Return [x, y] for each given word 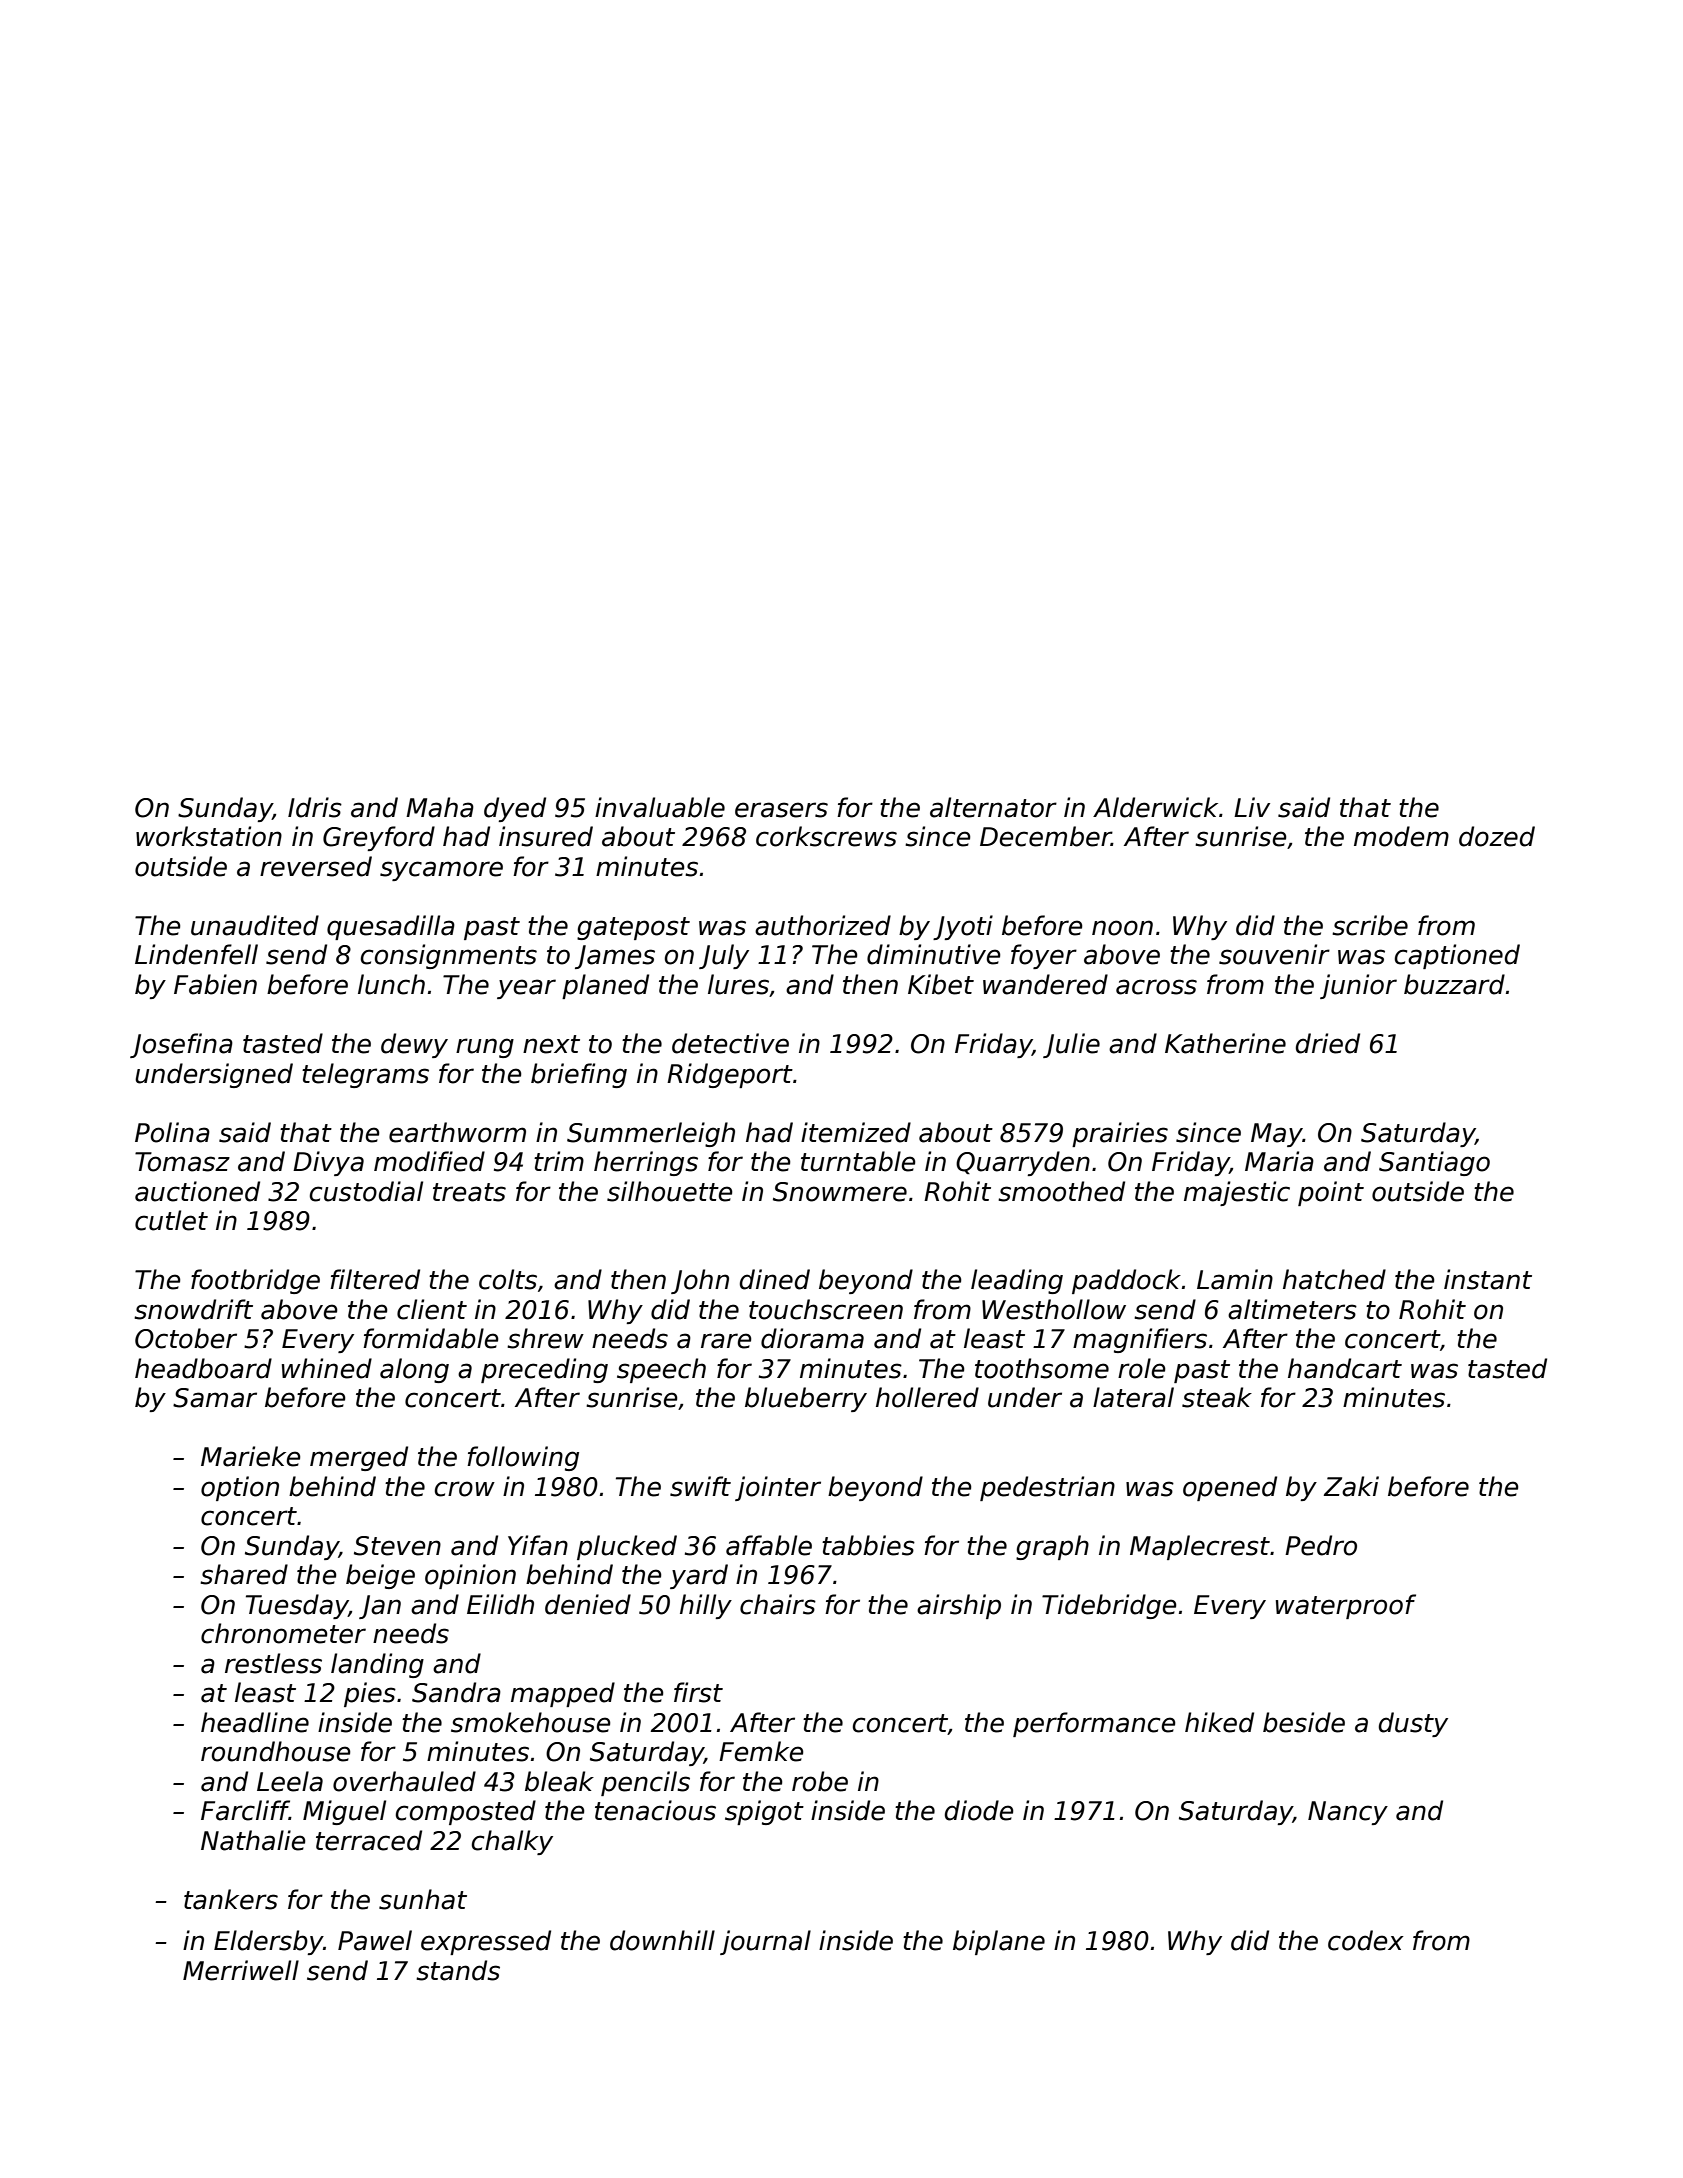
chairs [778, 1604]
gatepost [633, 928]
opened [1230, 1488]
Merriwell [241, 1970]
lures [738, 984]
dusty [1413, 1724]
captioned [1457, 956]
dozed [1497, 836]
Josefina [181, 1045]
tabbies [868, 1545]
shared [244, 1574]
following [523, 1458]
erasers [781, 810]
